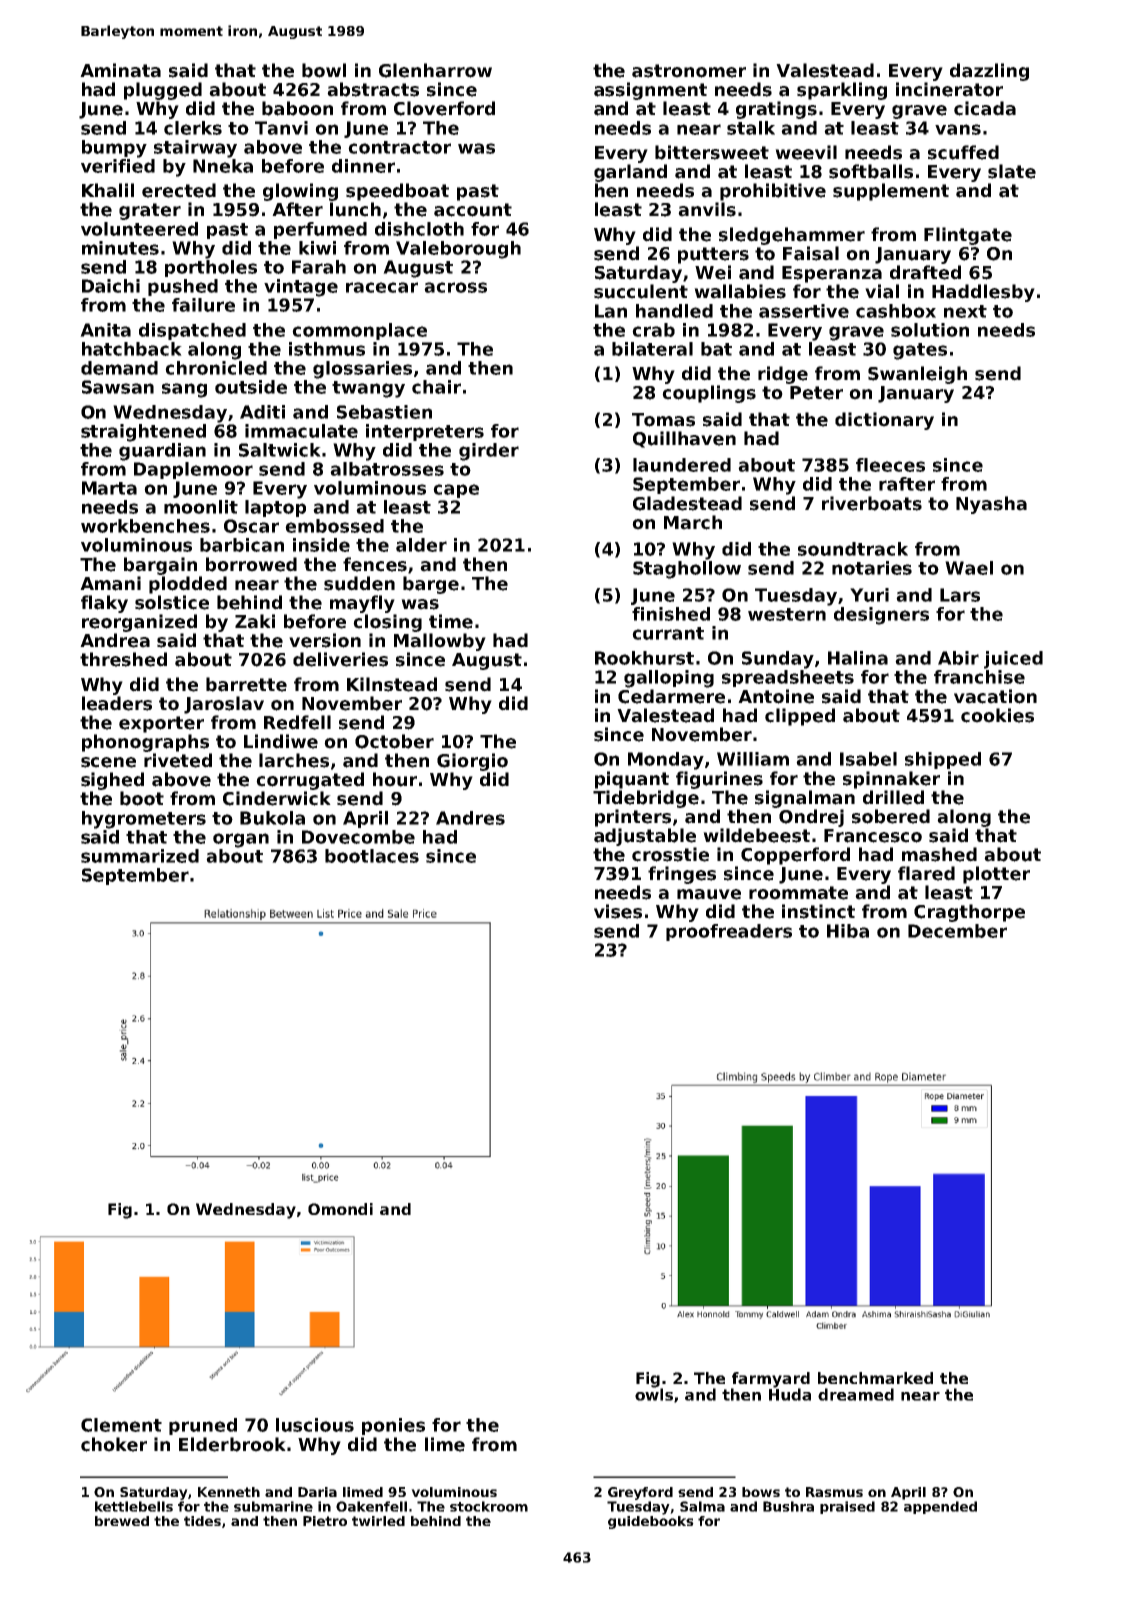  Describe the element at coordinates (618, 911) in the screenshot. I see `vises` at that location.
